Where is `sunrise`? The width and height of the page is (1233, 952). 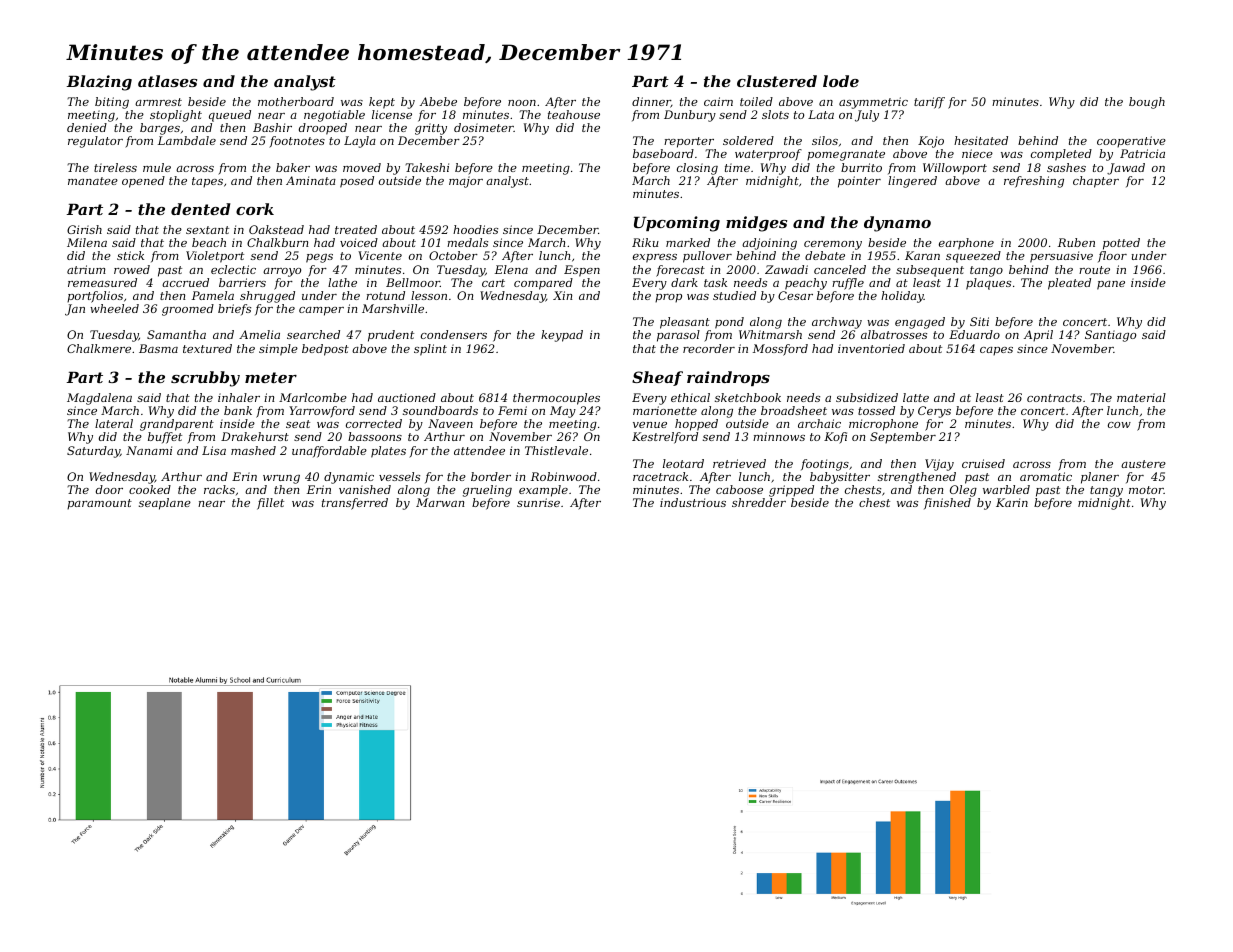
sunrise is located at coordinates (538, 502).
